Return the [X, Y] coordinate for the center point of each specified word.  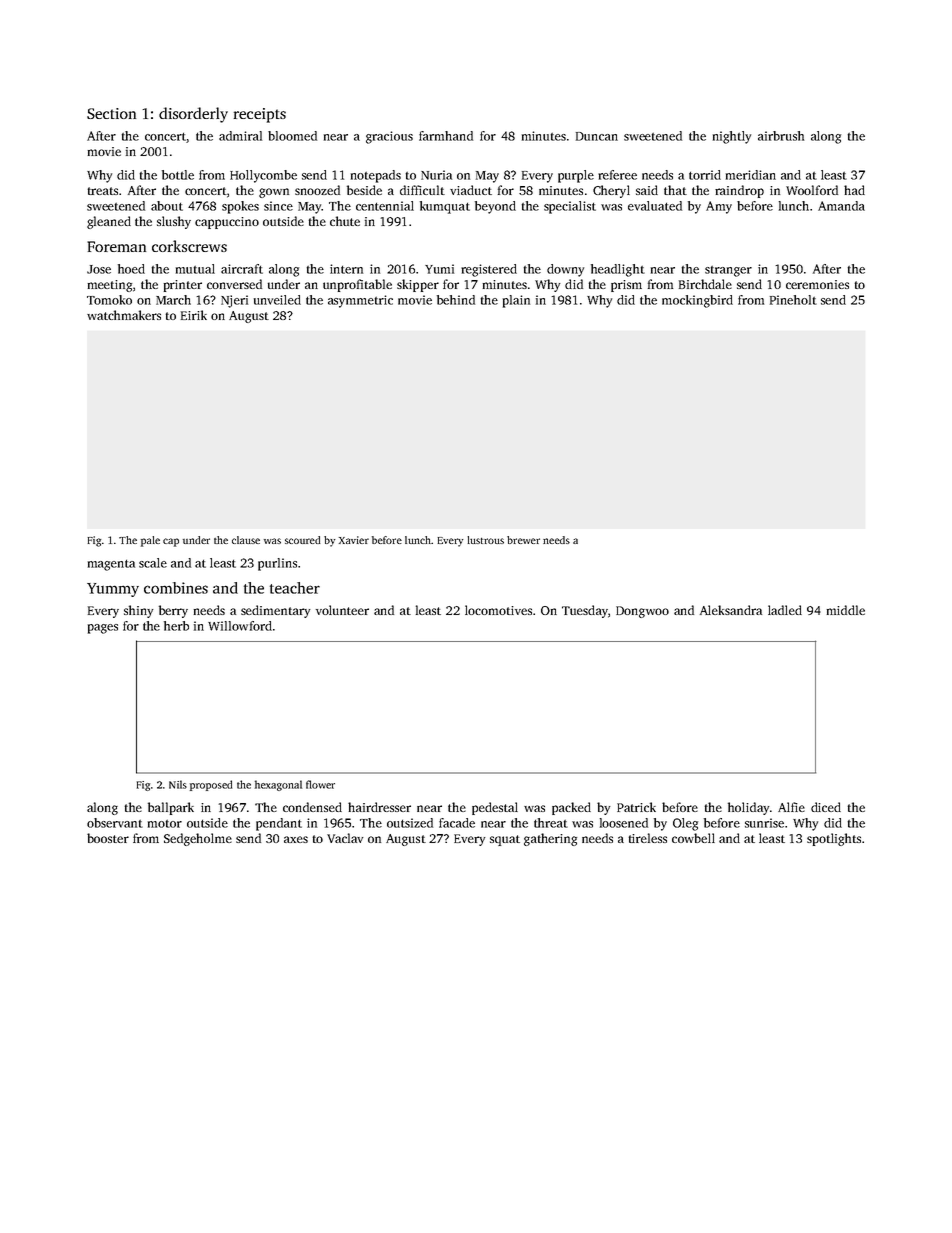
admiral [240, 136]
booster [108, 838]
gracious [389, 137]
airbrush [781, 136]
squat [505, 840]
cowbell [693, 838]
